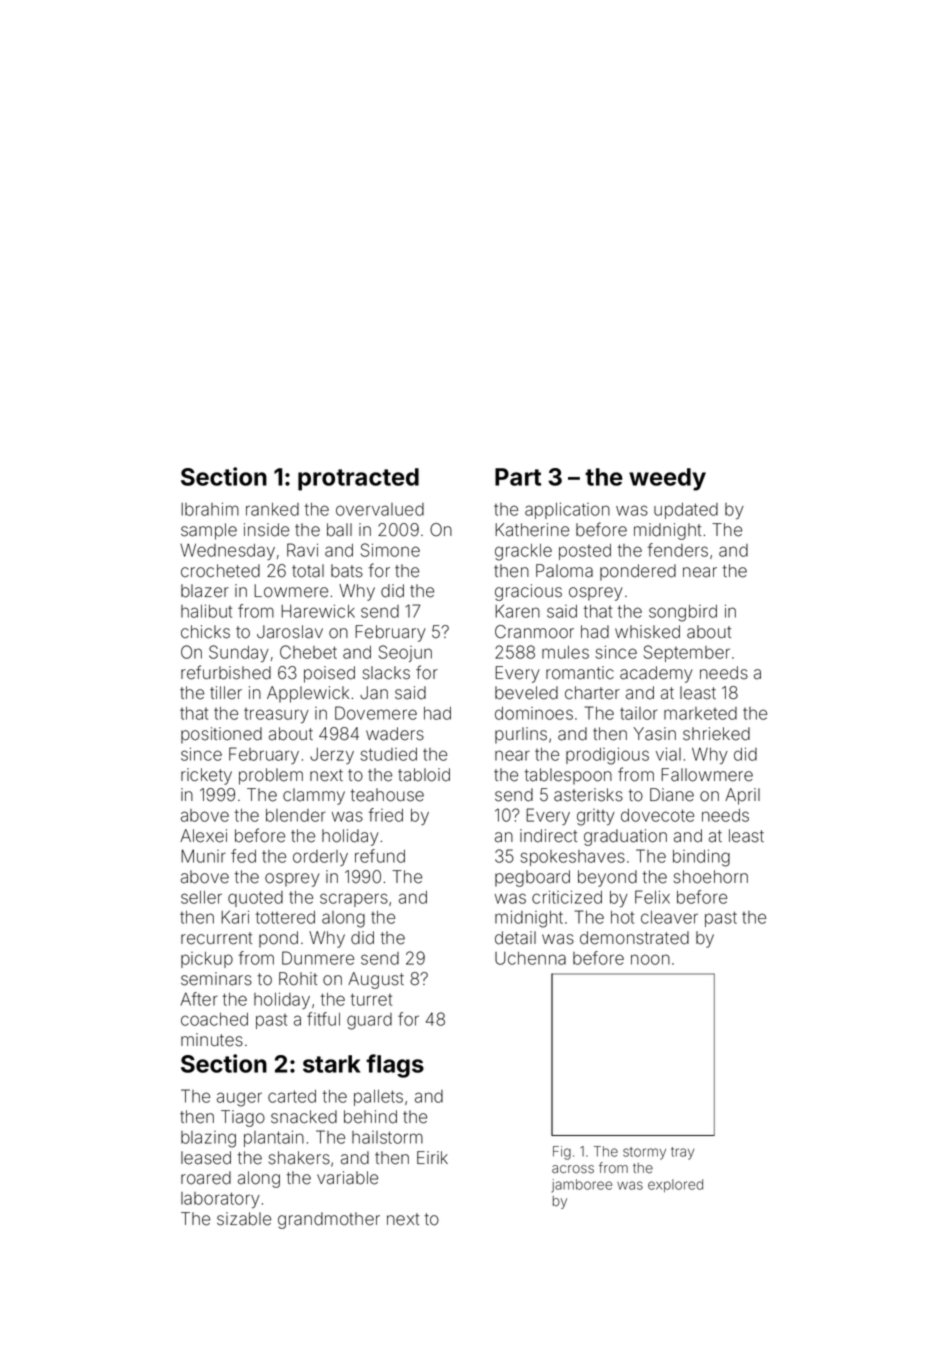  I want to click on total, so click(308, 571).
